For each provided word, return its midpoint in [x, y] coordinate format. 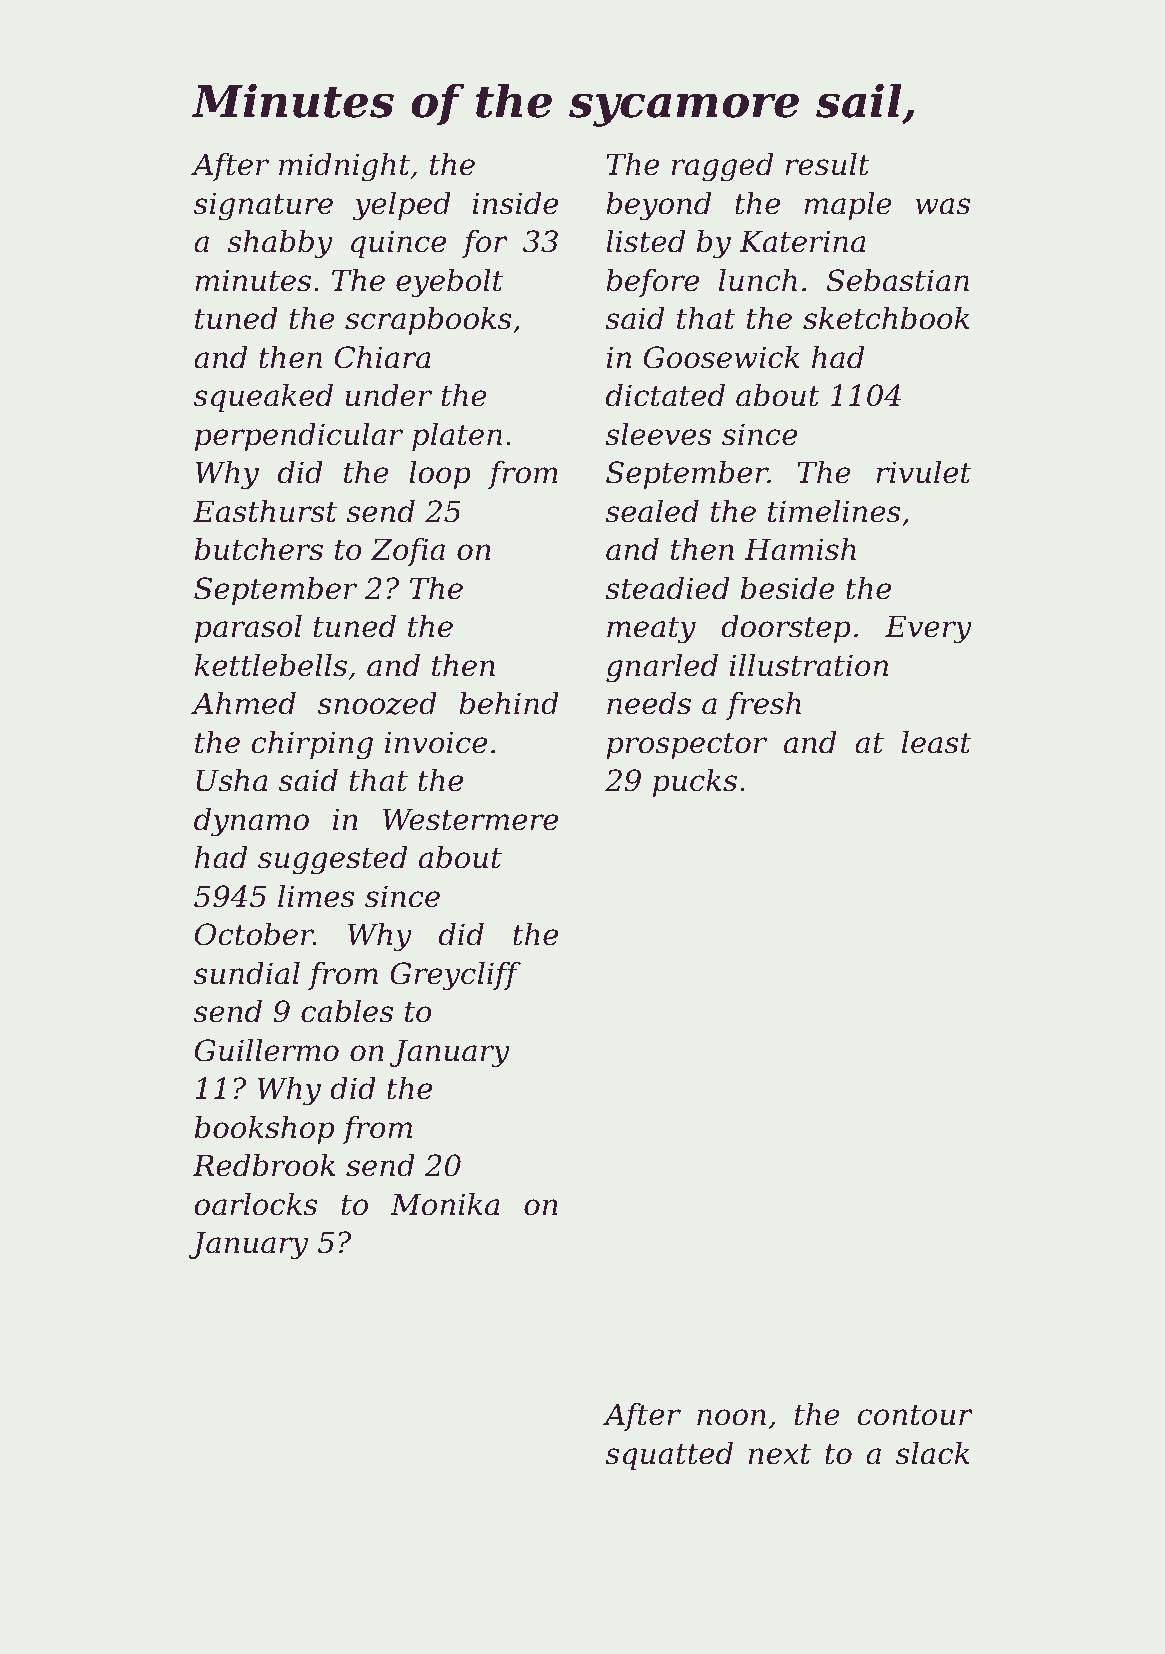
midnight [344, 167]
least [936, 742]
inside [515, 203]
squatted [669, 1456]
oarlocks [256, 1204]
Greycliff [455, 976]
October [254, 934]
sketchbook [886, 318]
